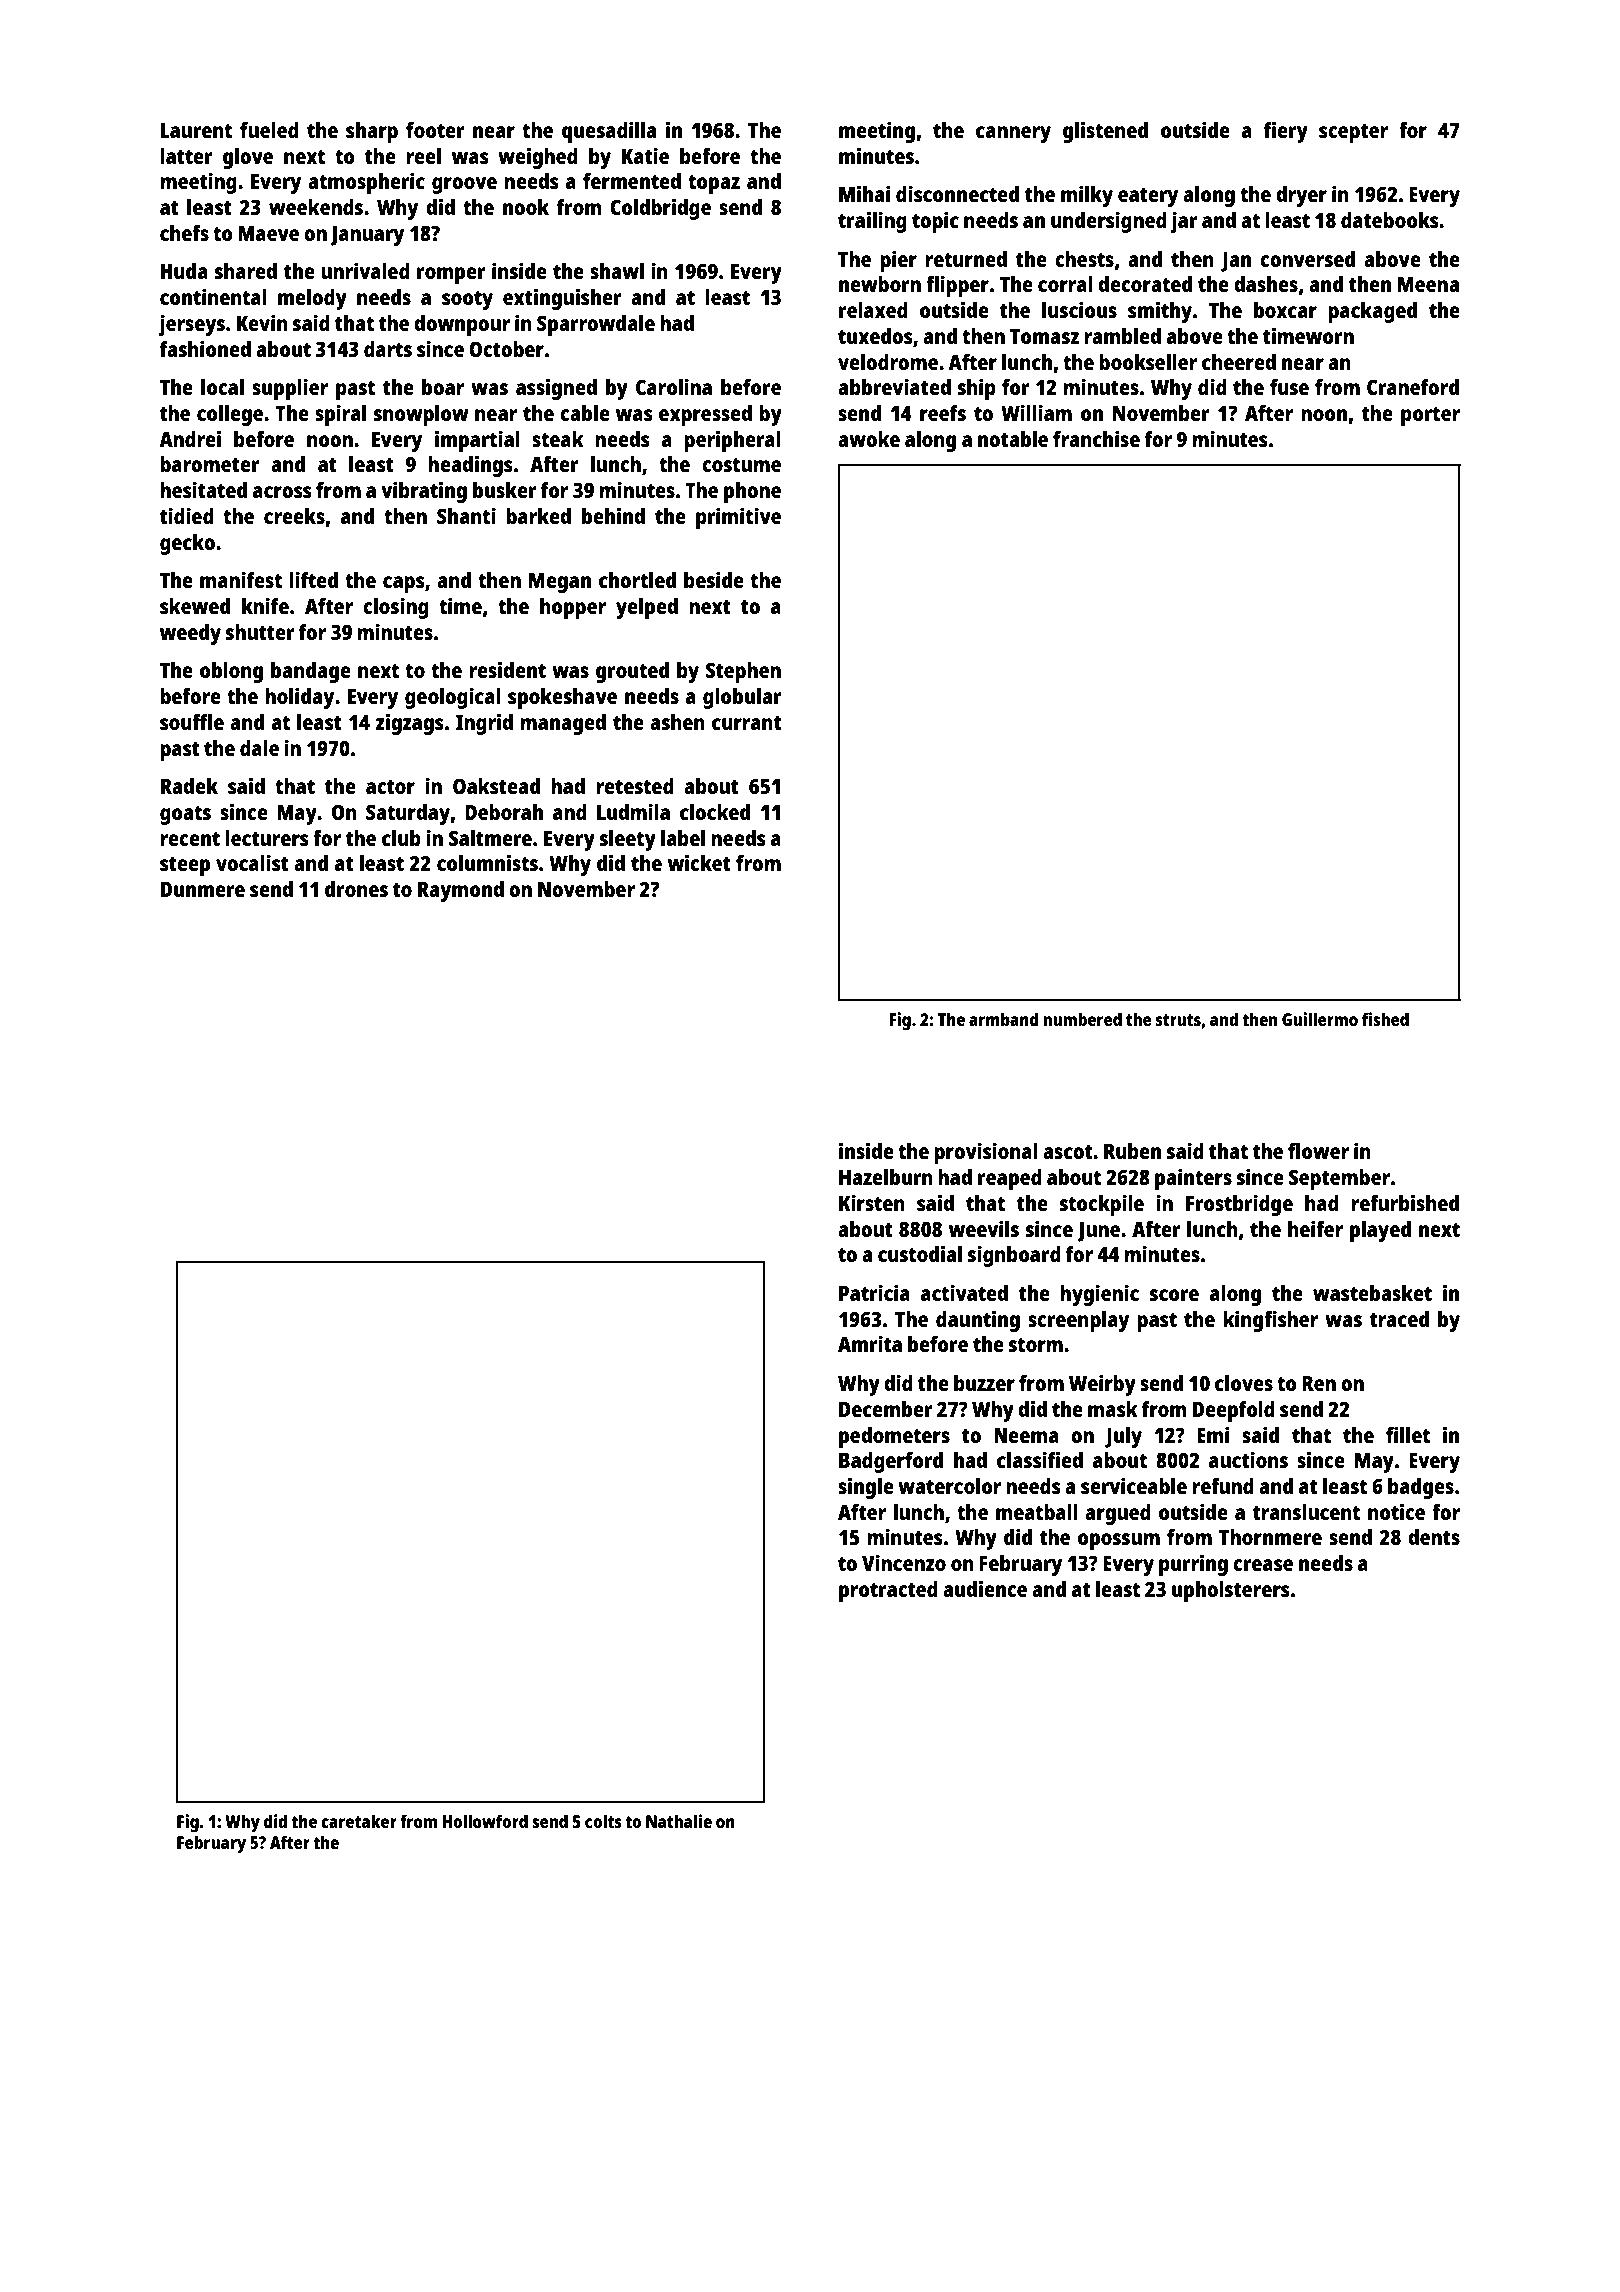  I want to click on snowplow, so click(421, 415).
